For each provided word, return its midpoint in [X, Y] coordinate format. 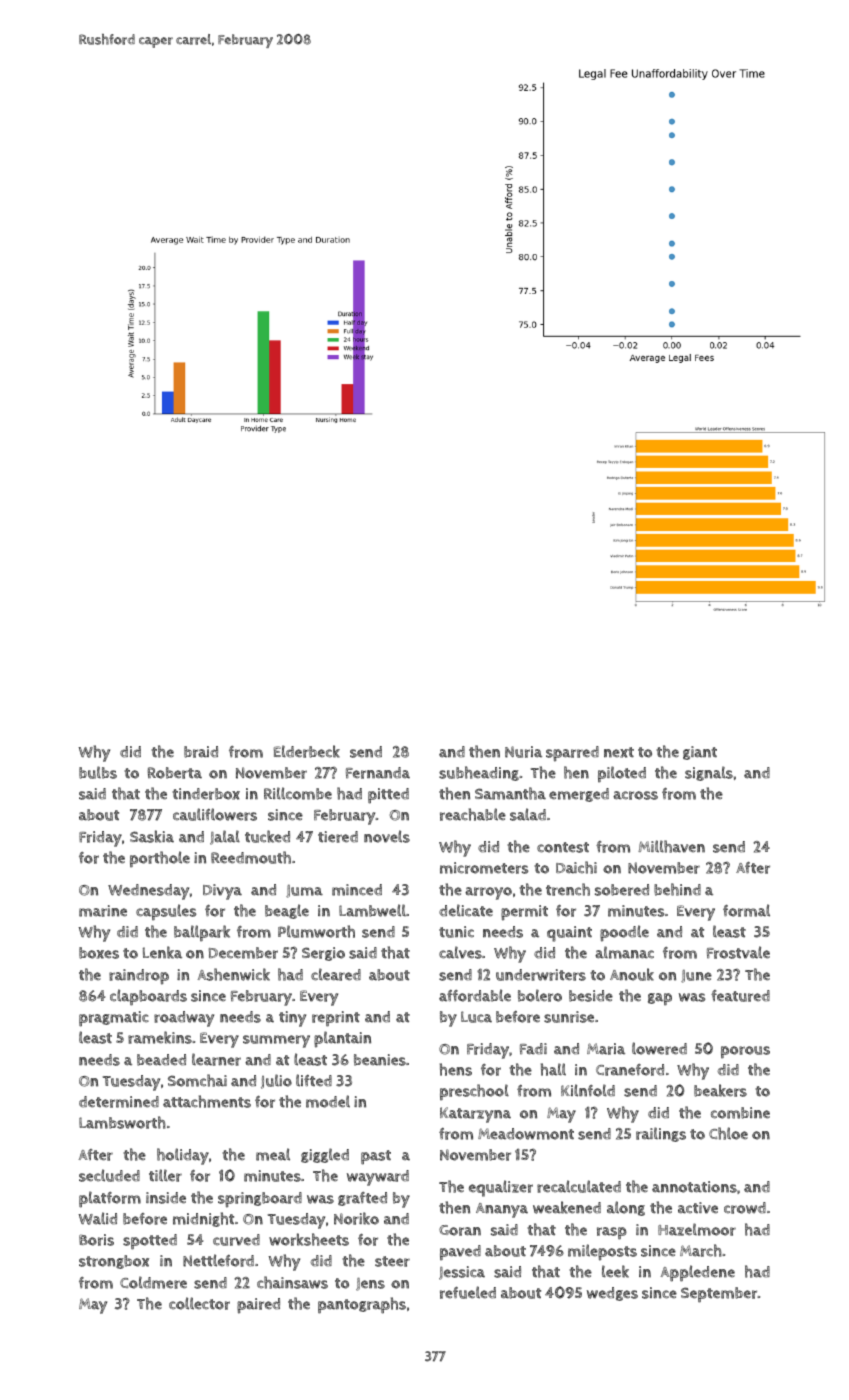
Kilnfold [588, 1090]
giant [700, 753]
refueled [468, 1292]
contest [563, 847]
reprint [336, 1019]
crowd [745, 1208]
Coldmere [153, 1282]
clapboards [148, 997]
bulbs [98, 772]
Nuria [523, 752]
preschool [474, 1092]
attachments [207, 1101]
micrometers [484, 868]
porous [745, 1052]
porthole [160, 859]
